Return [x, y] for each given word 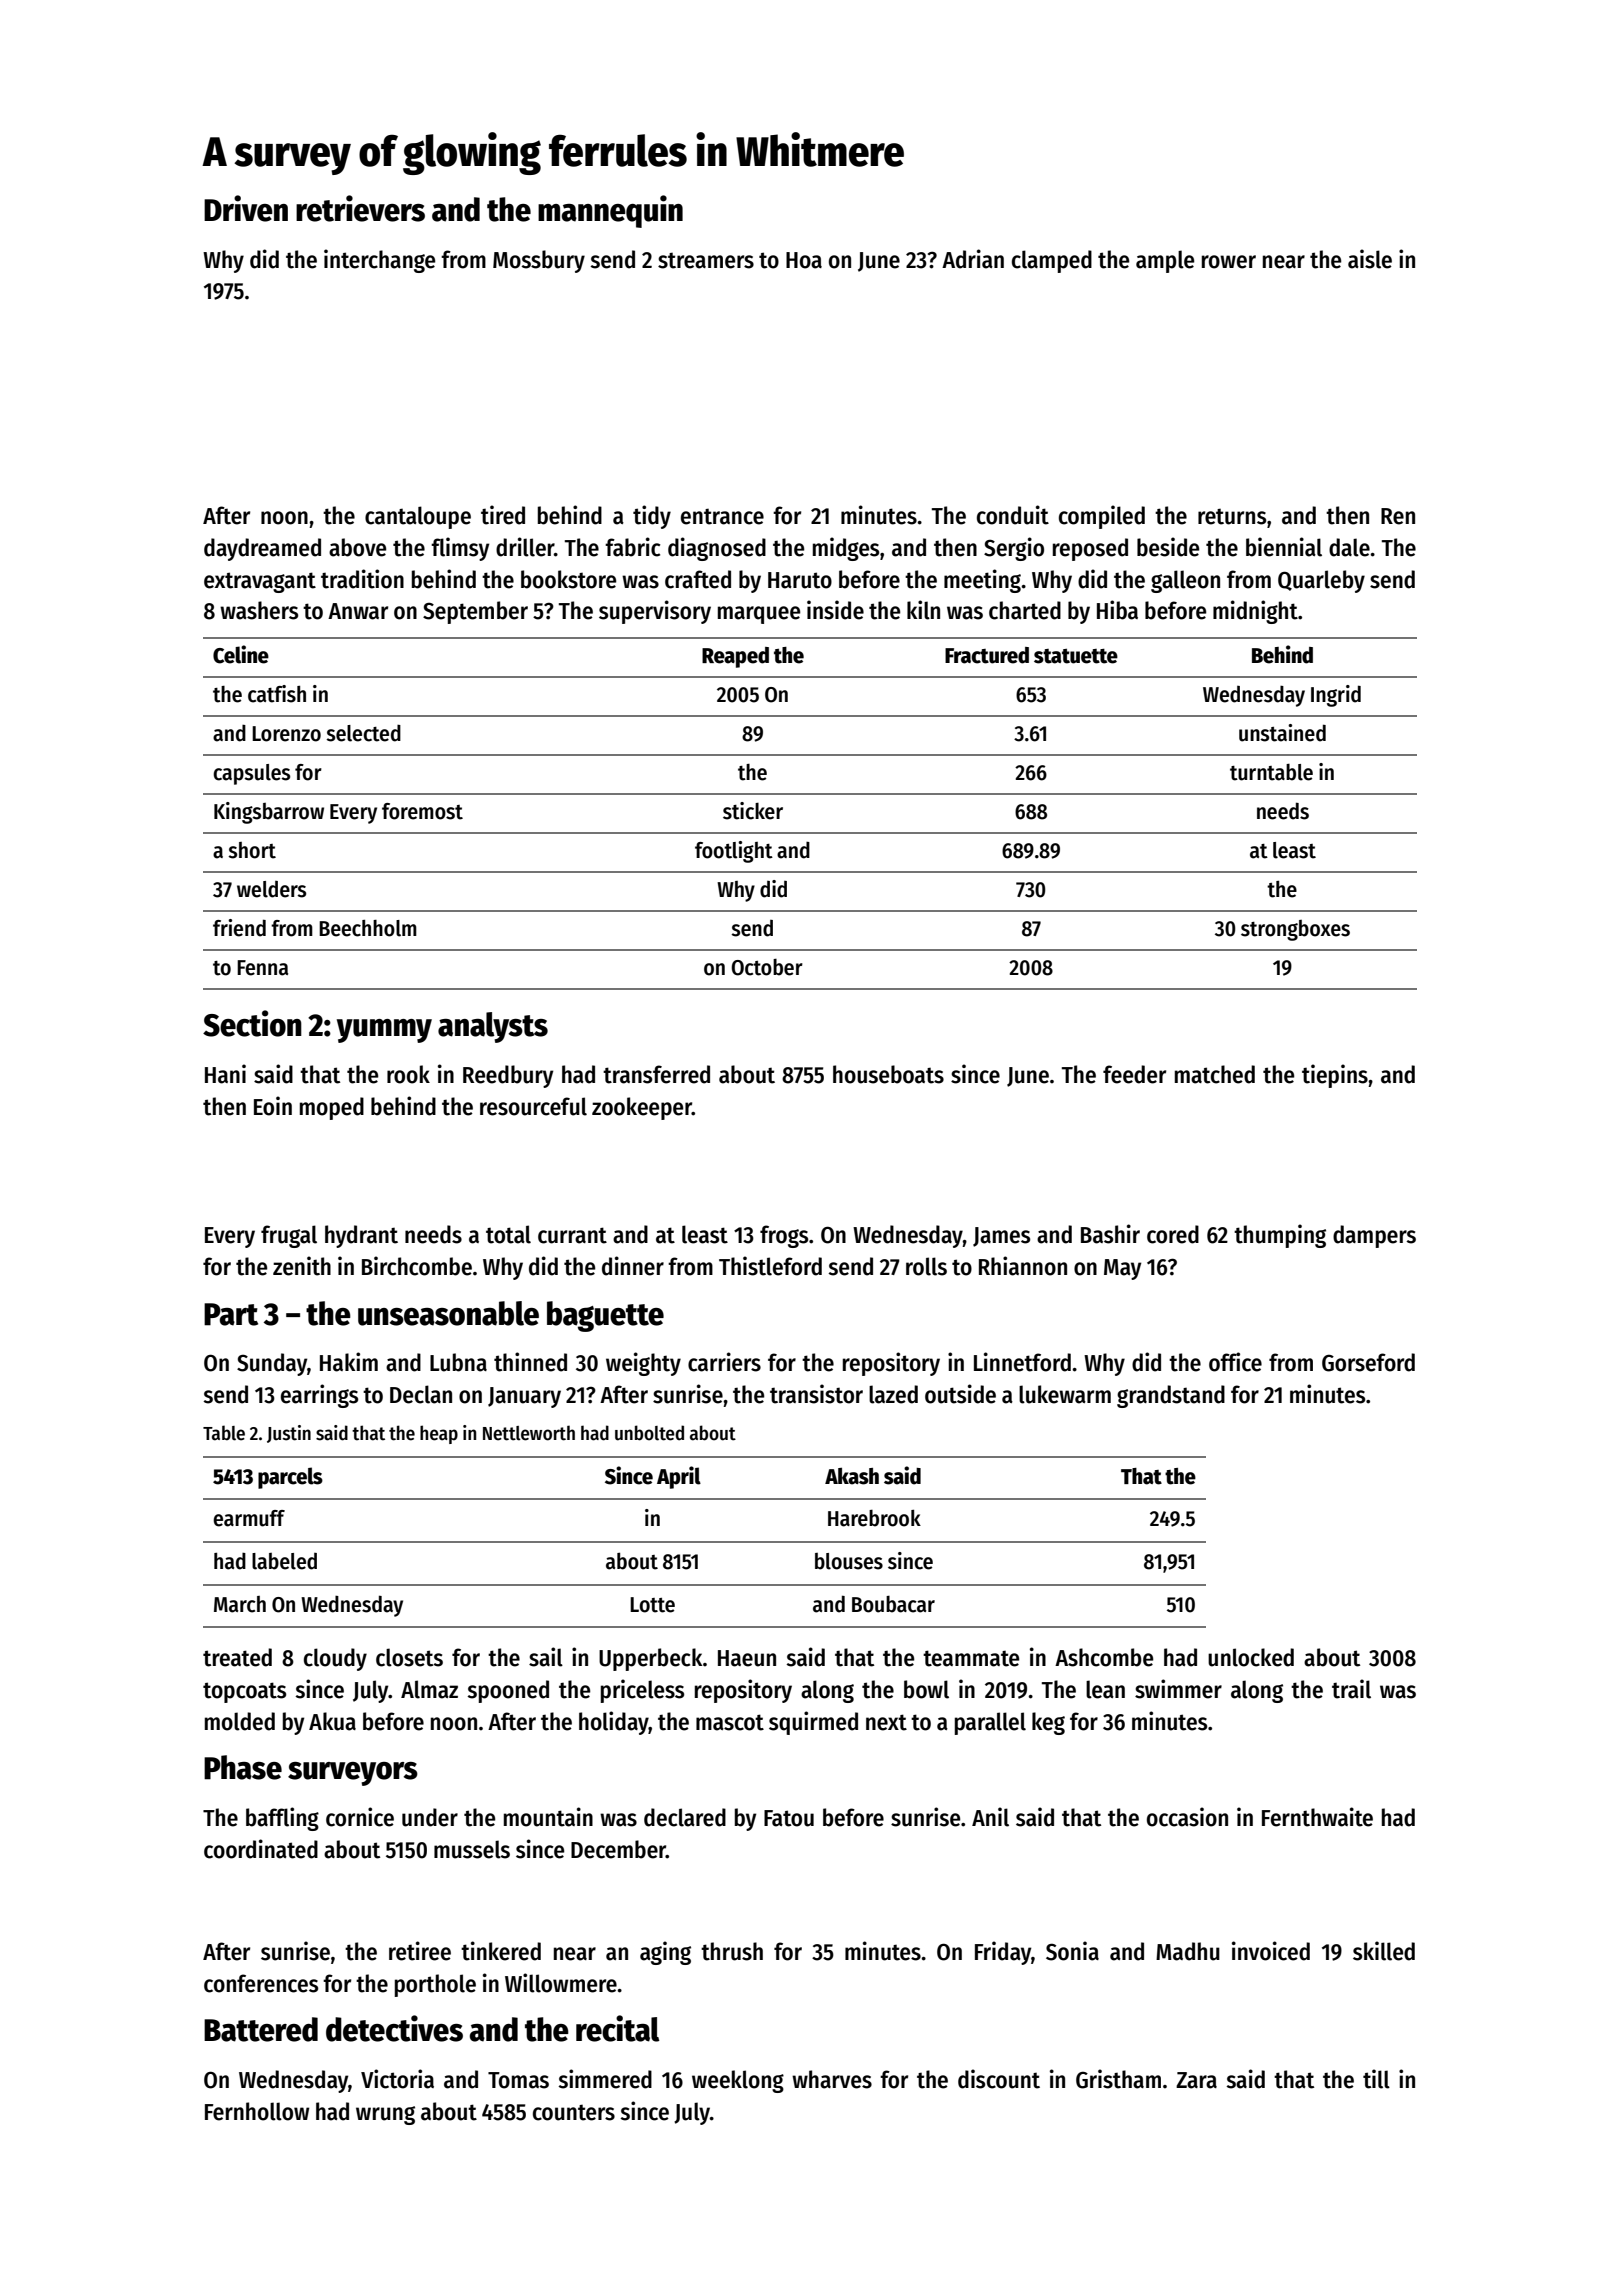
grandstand [1171, 1396]
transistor [816, 1394]
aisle [1370, 259]
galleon [1185, 581]
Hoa [804, 260]
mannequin [610, 211]
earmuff [249, 1518]
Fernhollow [257, 2111]
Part [231, 1314]
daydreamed [262, 549]
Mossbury [539, 261]
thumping [1280, 1236]
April [679, 1477]
